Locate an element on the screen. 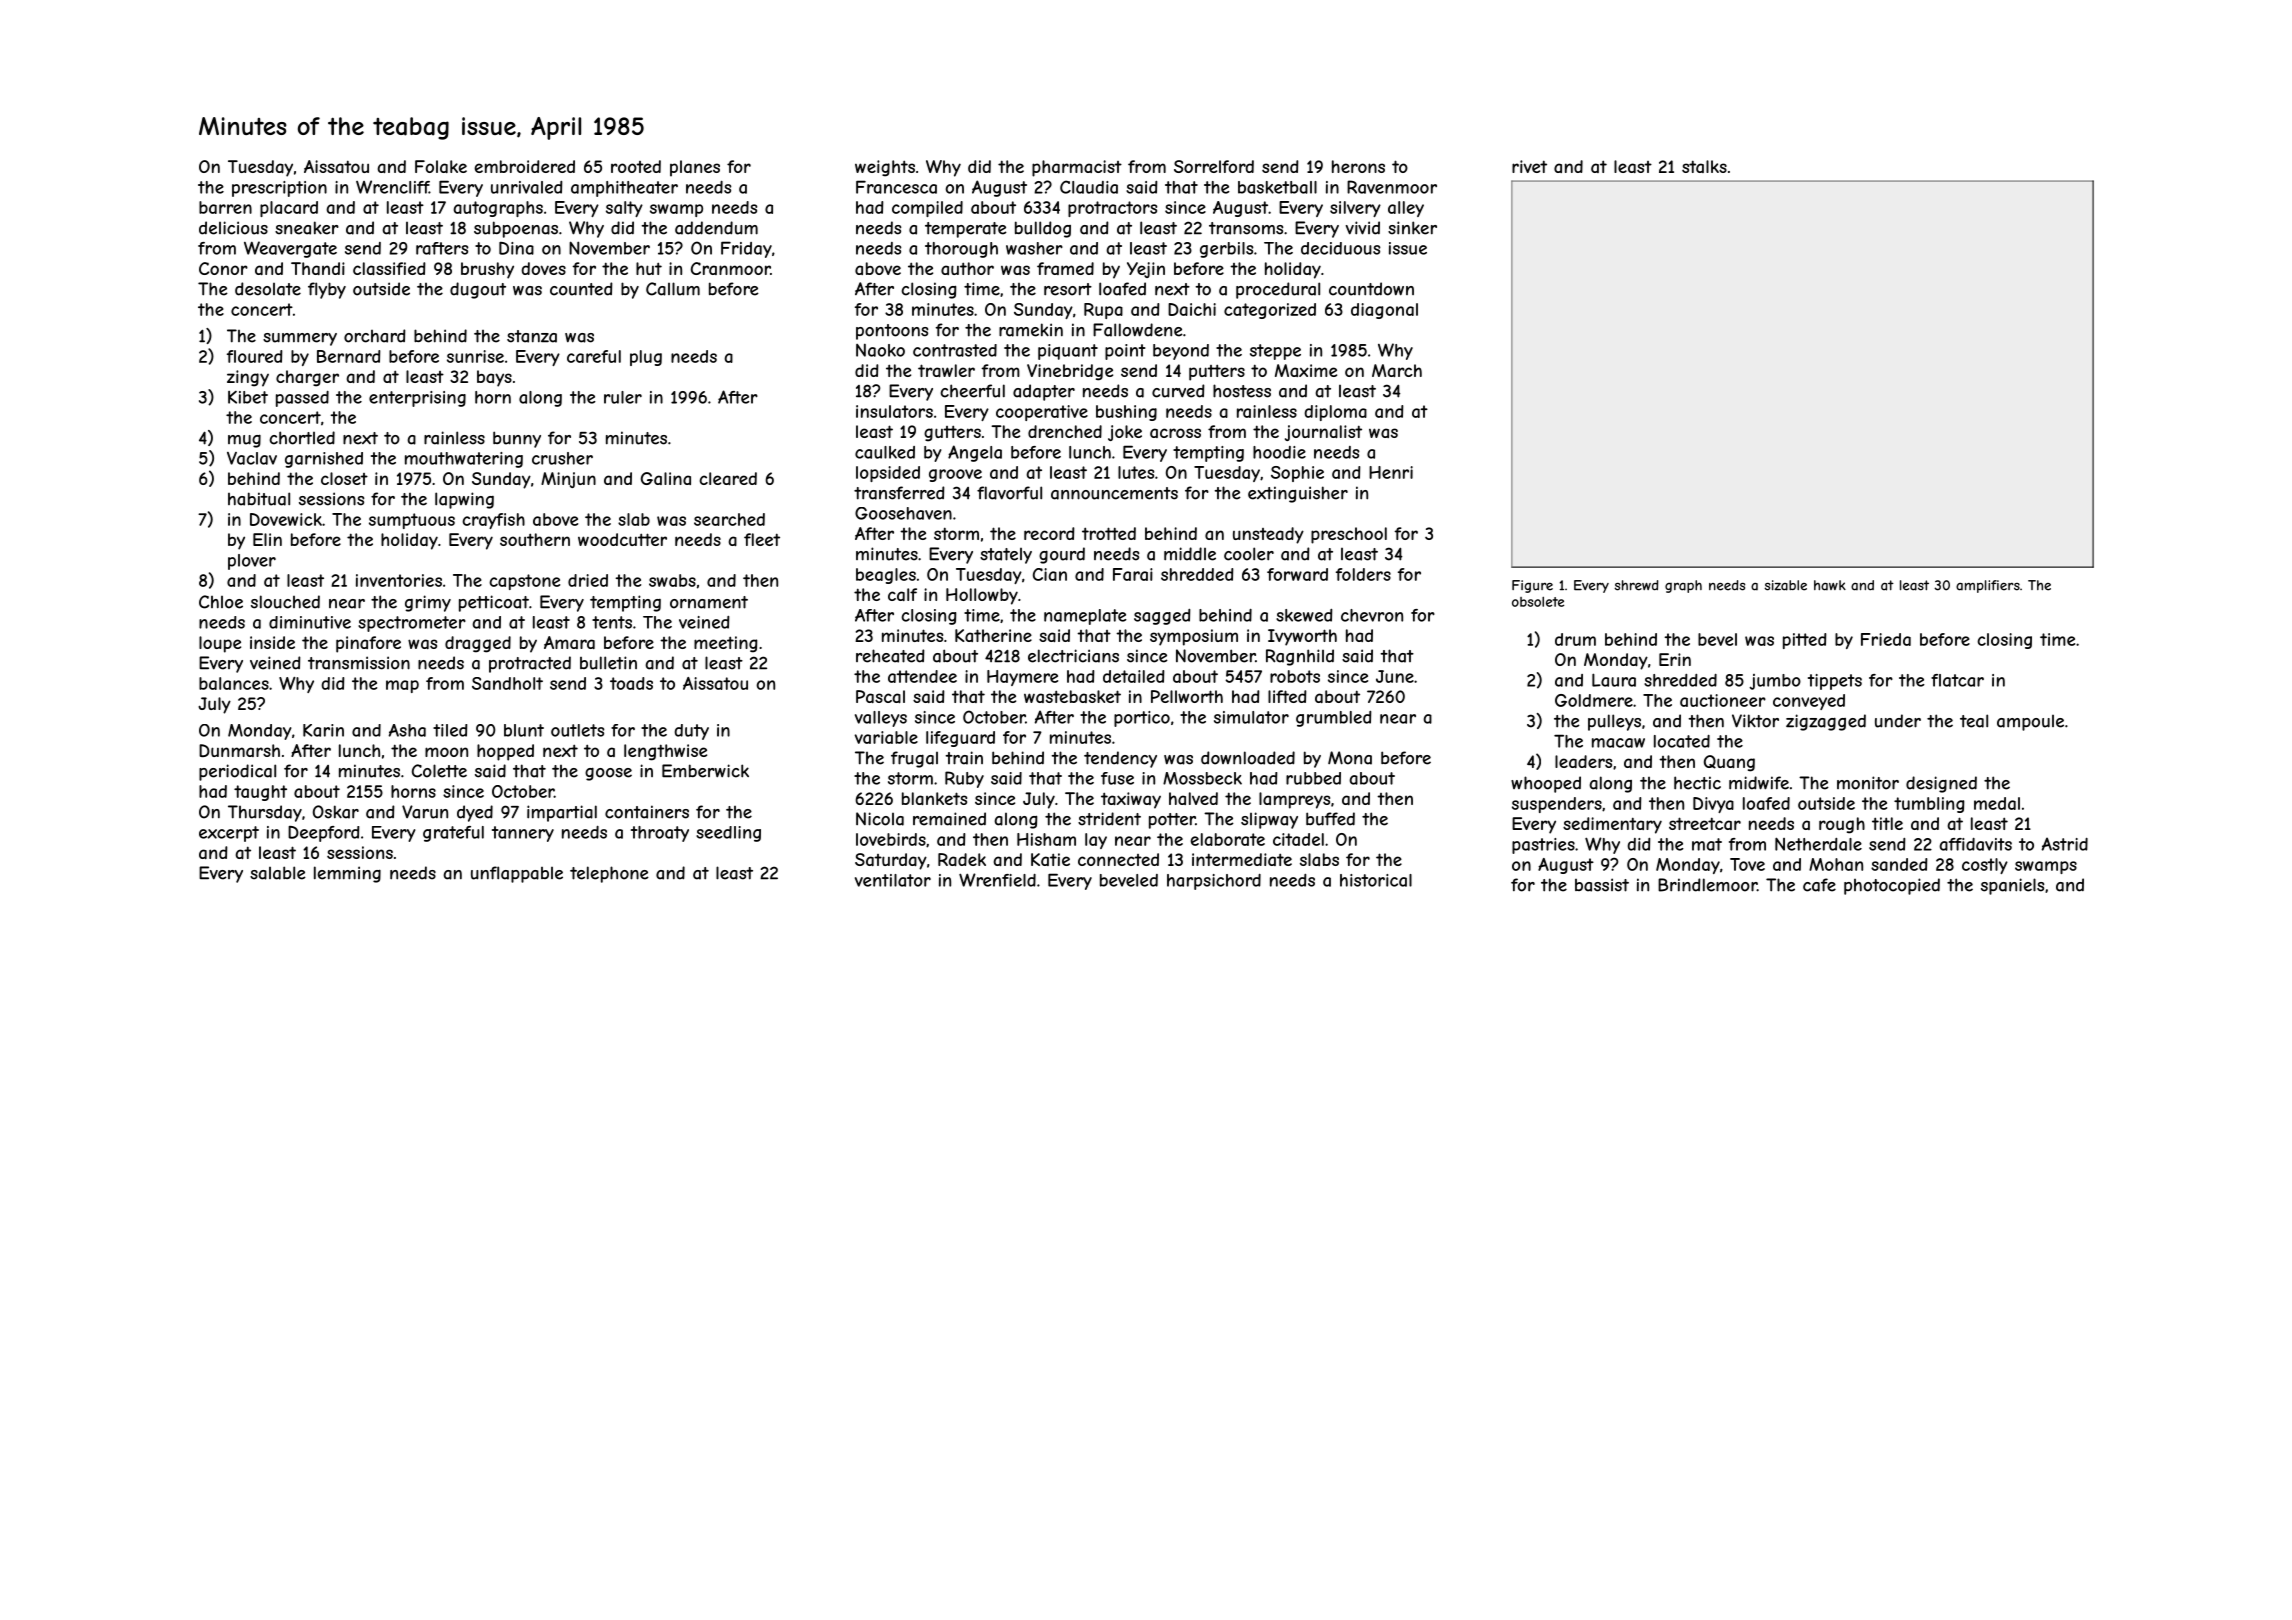 The height and width of the screenshot is (1620, 2292). Fallowdene is located at coordinates (1138, 330).
